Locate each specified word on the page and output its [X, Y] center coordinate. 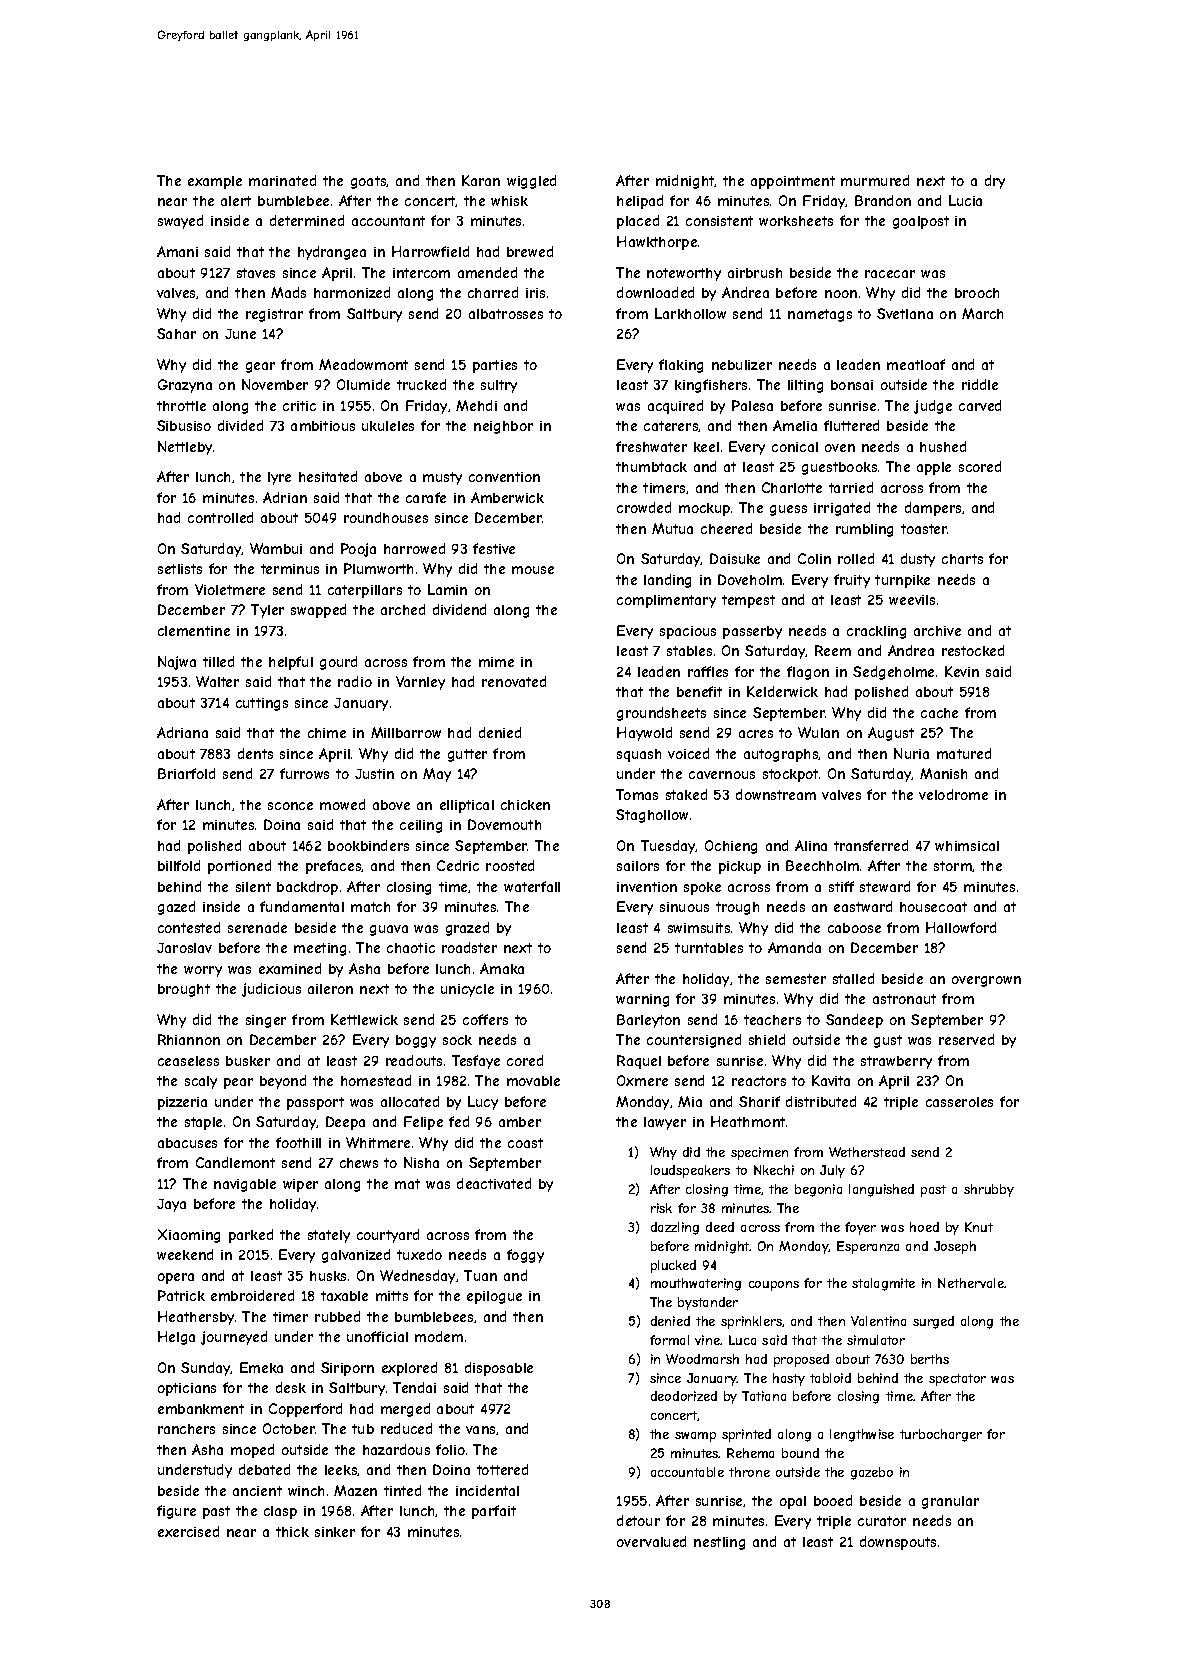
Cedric [458, 865]
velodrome [953, 794]
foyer [860, 1228]
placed [638, 222]
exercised [188, 1531]
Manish [943, 773]
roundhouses [386, 517]
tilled [218, 661]
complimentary [666, 601]
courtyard [388, 1236]
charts [962, 559]
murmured [875, 180]
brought [184, 990]
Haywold [644, 734]
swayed [180, 222]
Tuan [480, 1275]
